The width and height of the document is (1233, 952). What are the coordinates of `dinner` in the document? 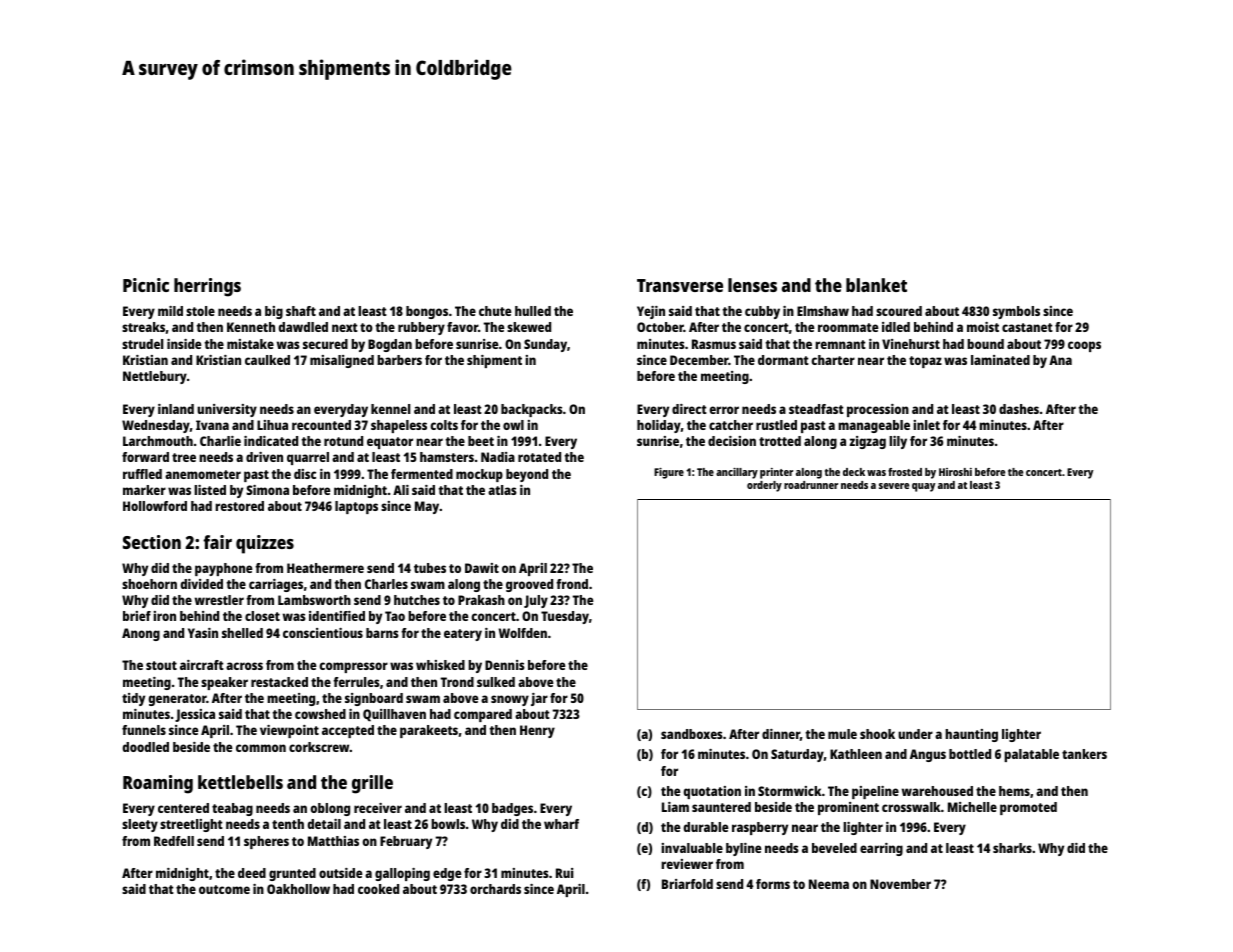 It's located at (781, 734).
